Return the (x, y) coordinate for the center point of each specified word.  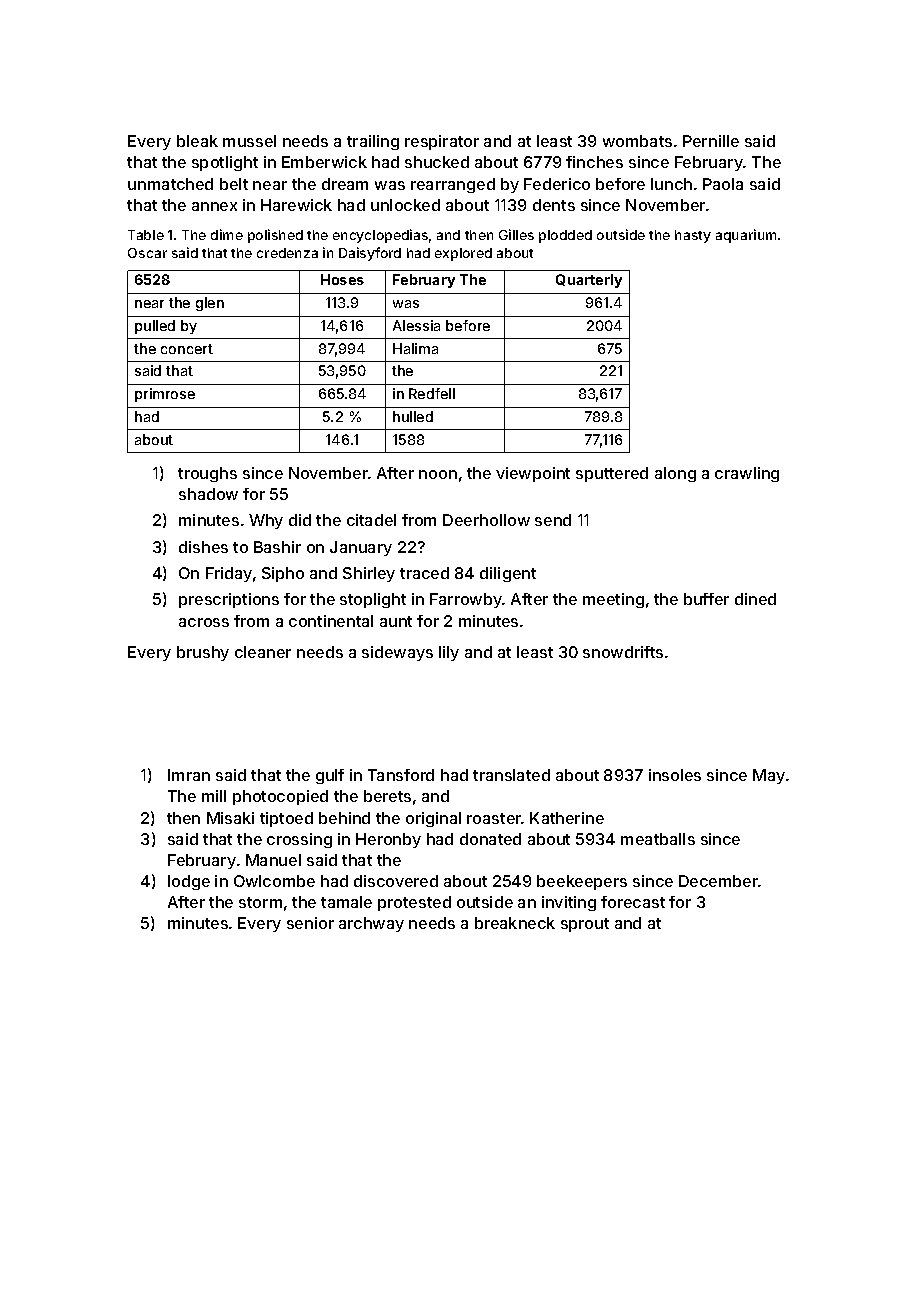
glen (210, 304)
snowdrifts (623, 652)
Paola (723, 184)
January (361, 548)
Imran (189, 775)
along (675, 474)
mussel (249, 141)
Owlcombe (274, 881)
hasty (693, 236)
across (204, 622)
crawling (747, 474)
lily (449, 653)
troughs (207, 474)
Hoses (342, 279)
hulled (413, 416)
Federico (557, 184)
